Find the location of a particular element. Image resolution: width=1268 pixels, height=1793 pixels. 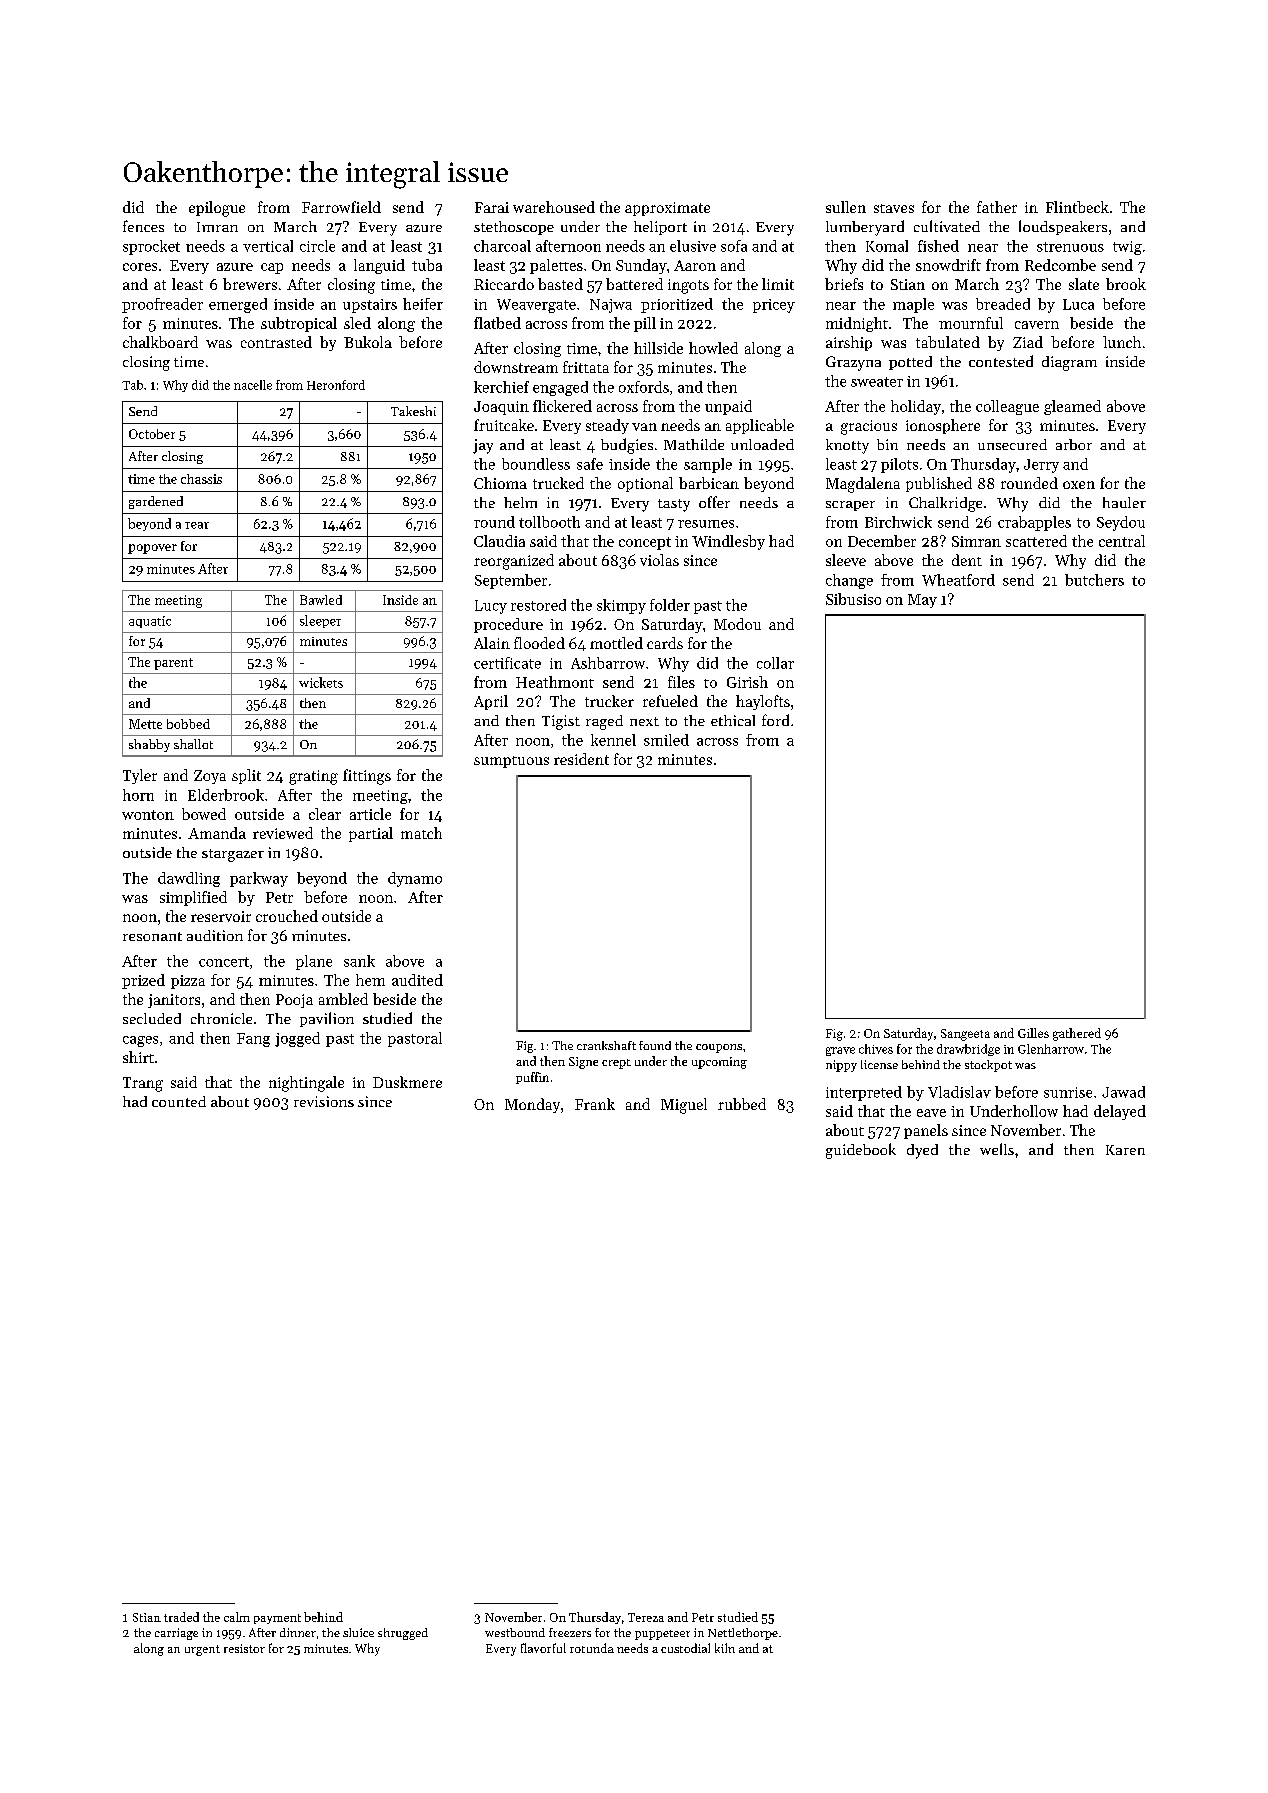

resistor is located at coordinates (244, 1648).
